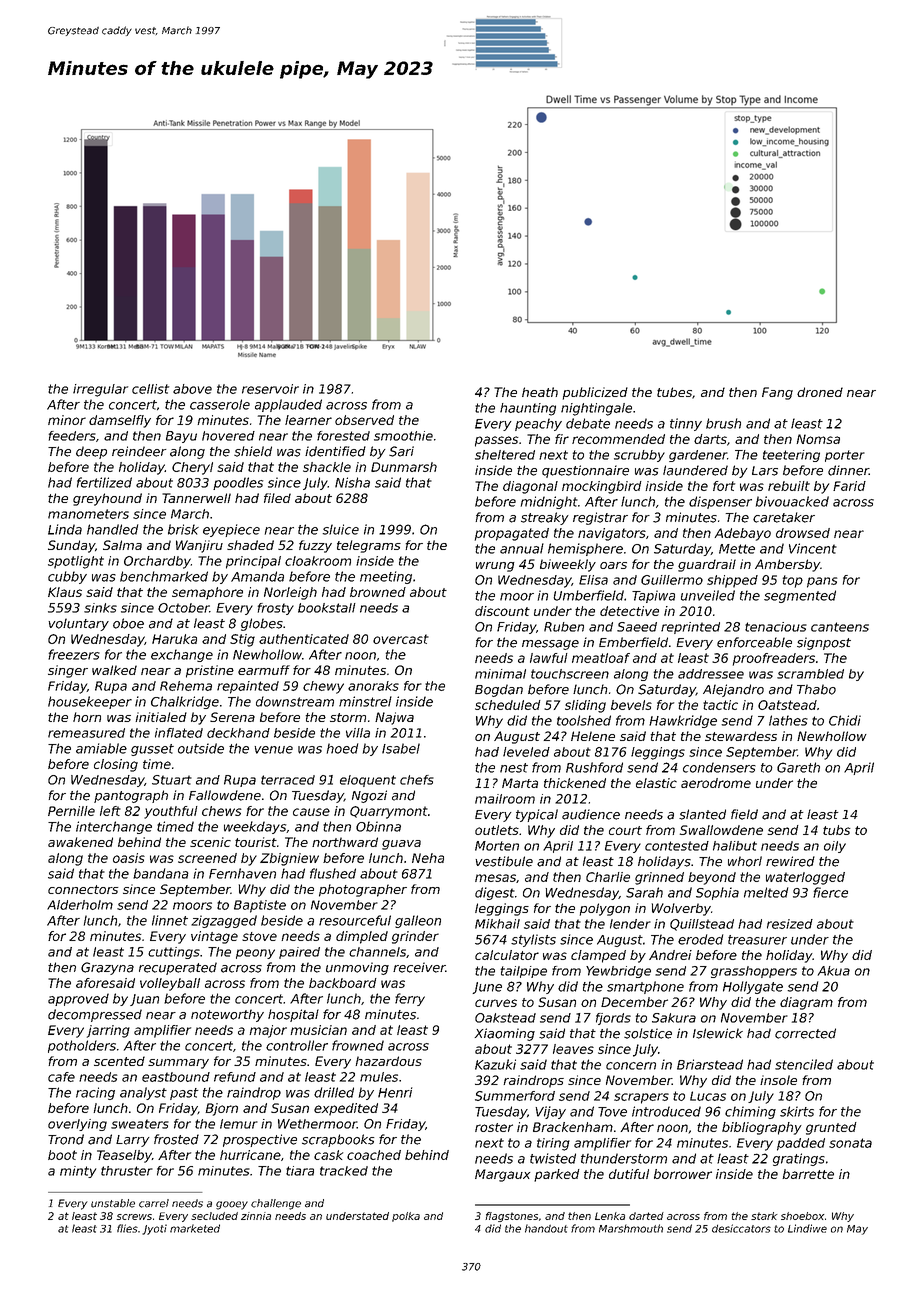 Image resolution: width=924 pixels, height=1308 pixels. What do you see at coordinates (690, 628) in the screenshot?
I see `reprinted` at bounding box center [690, 628].
